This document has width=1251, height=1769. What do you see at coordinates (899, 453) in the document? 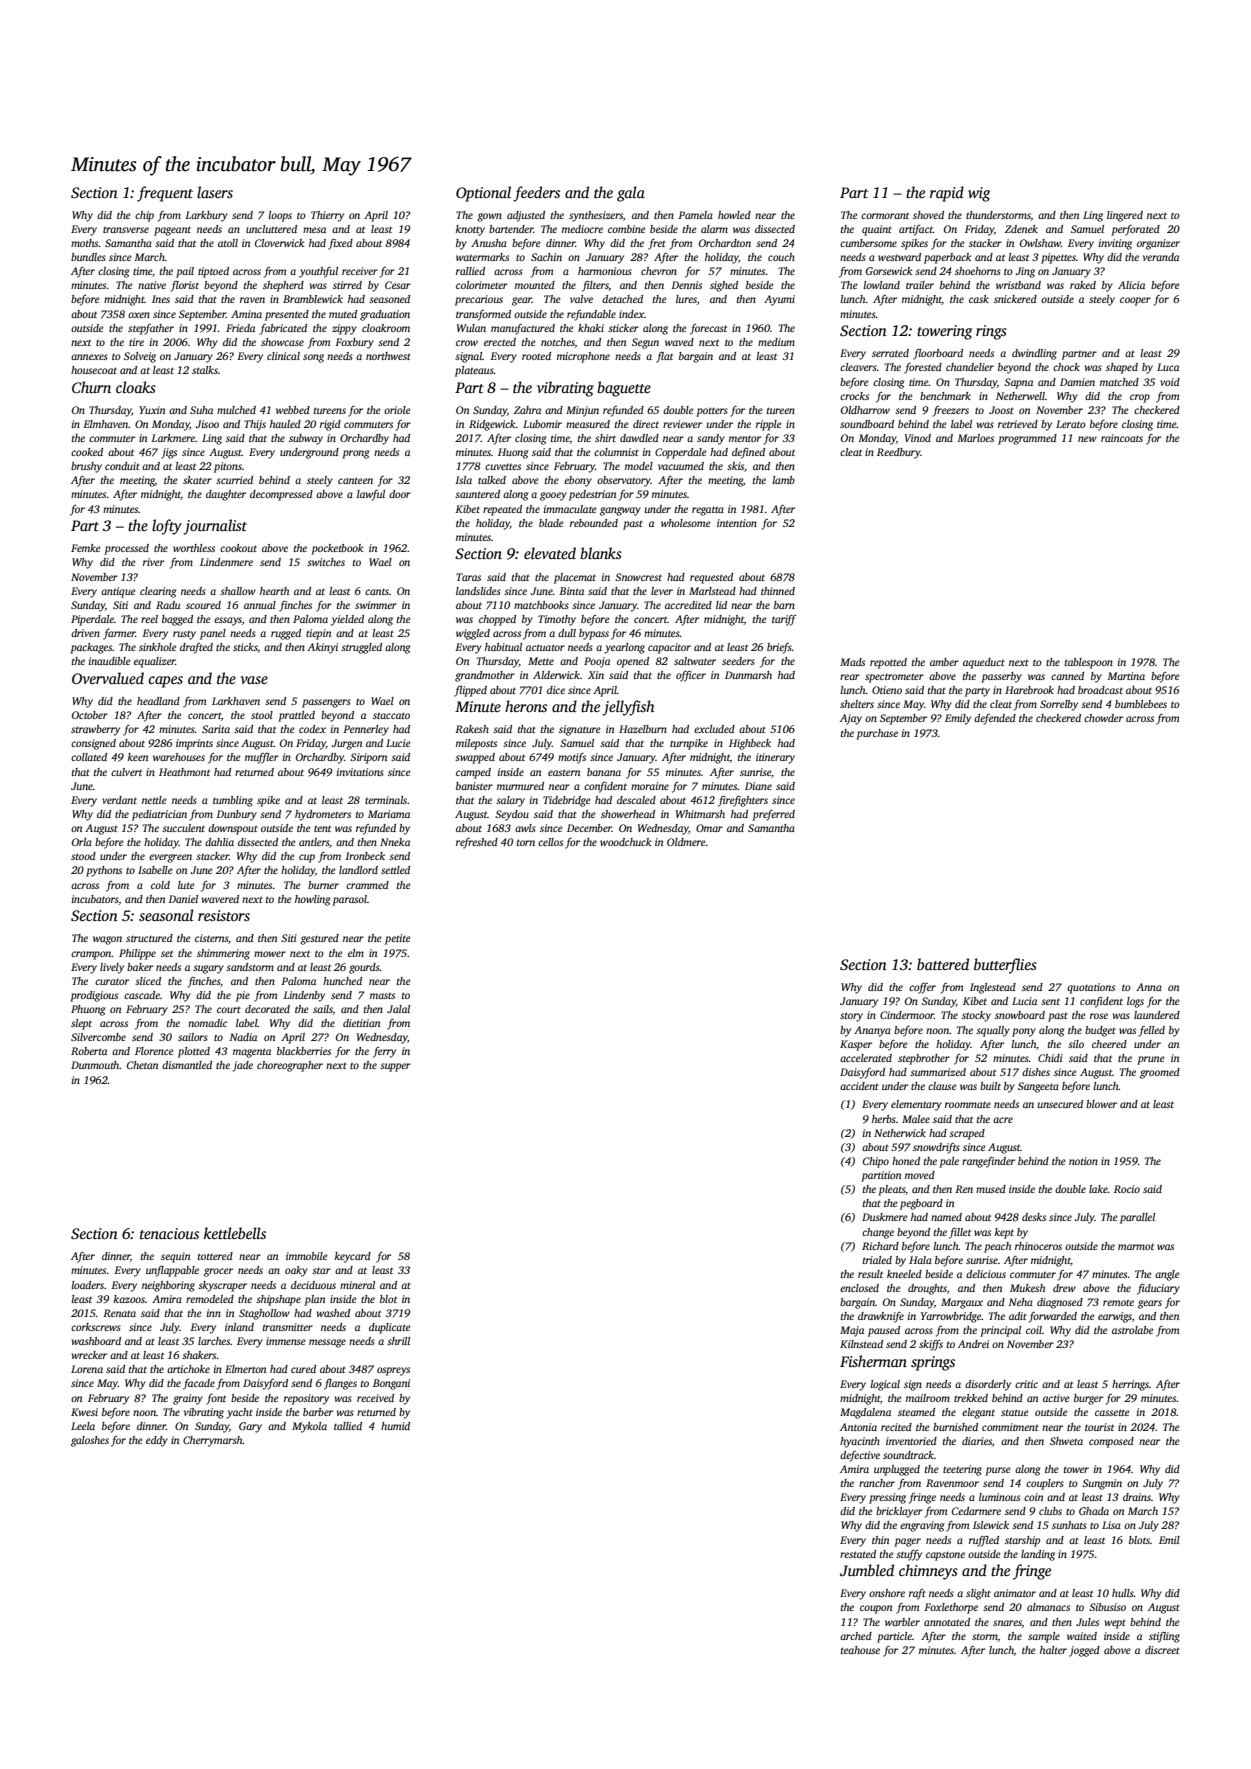
I see `Reedbury` at bounding box center [899, 453].
